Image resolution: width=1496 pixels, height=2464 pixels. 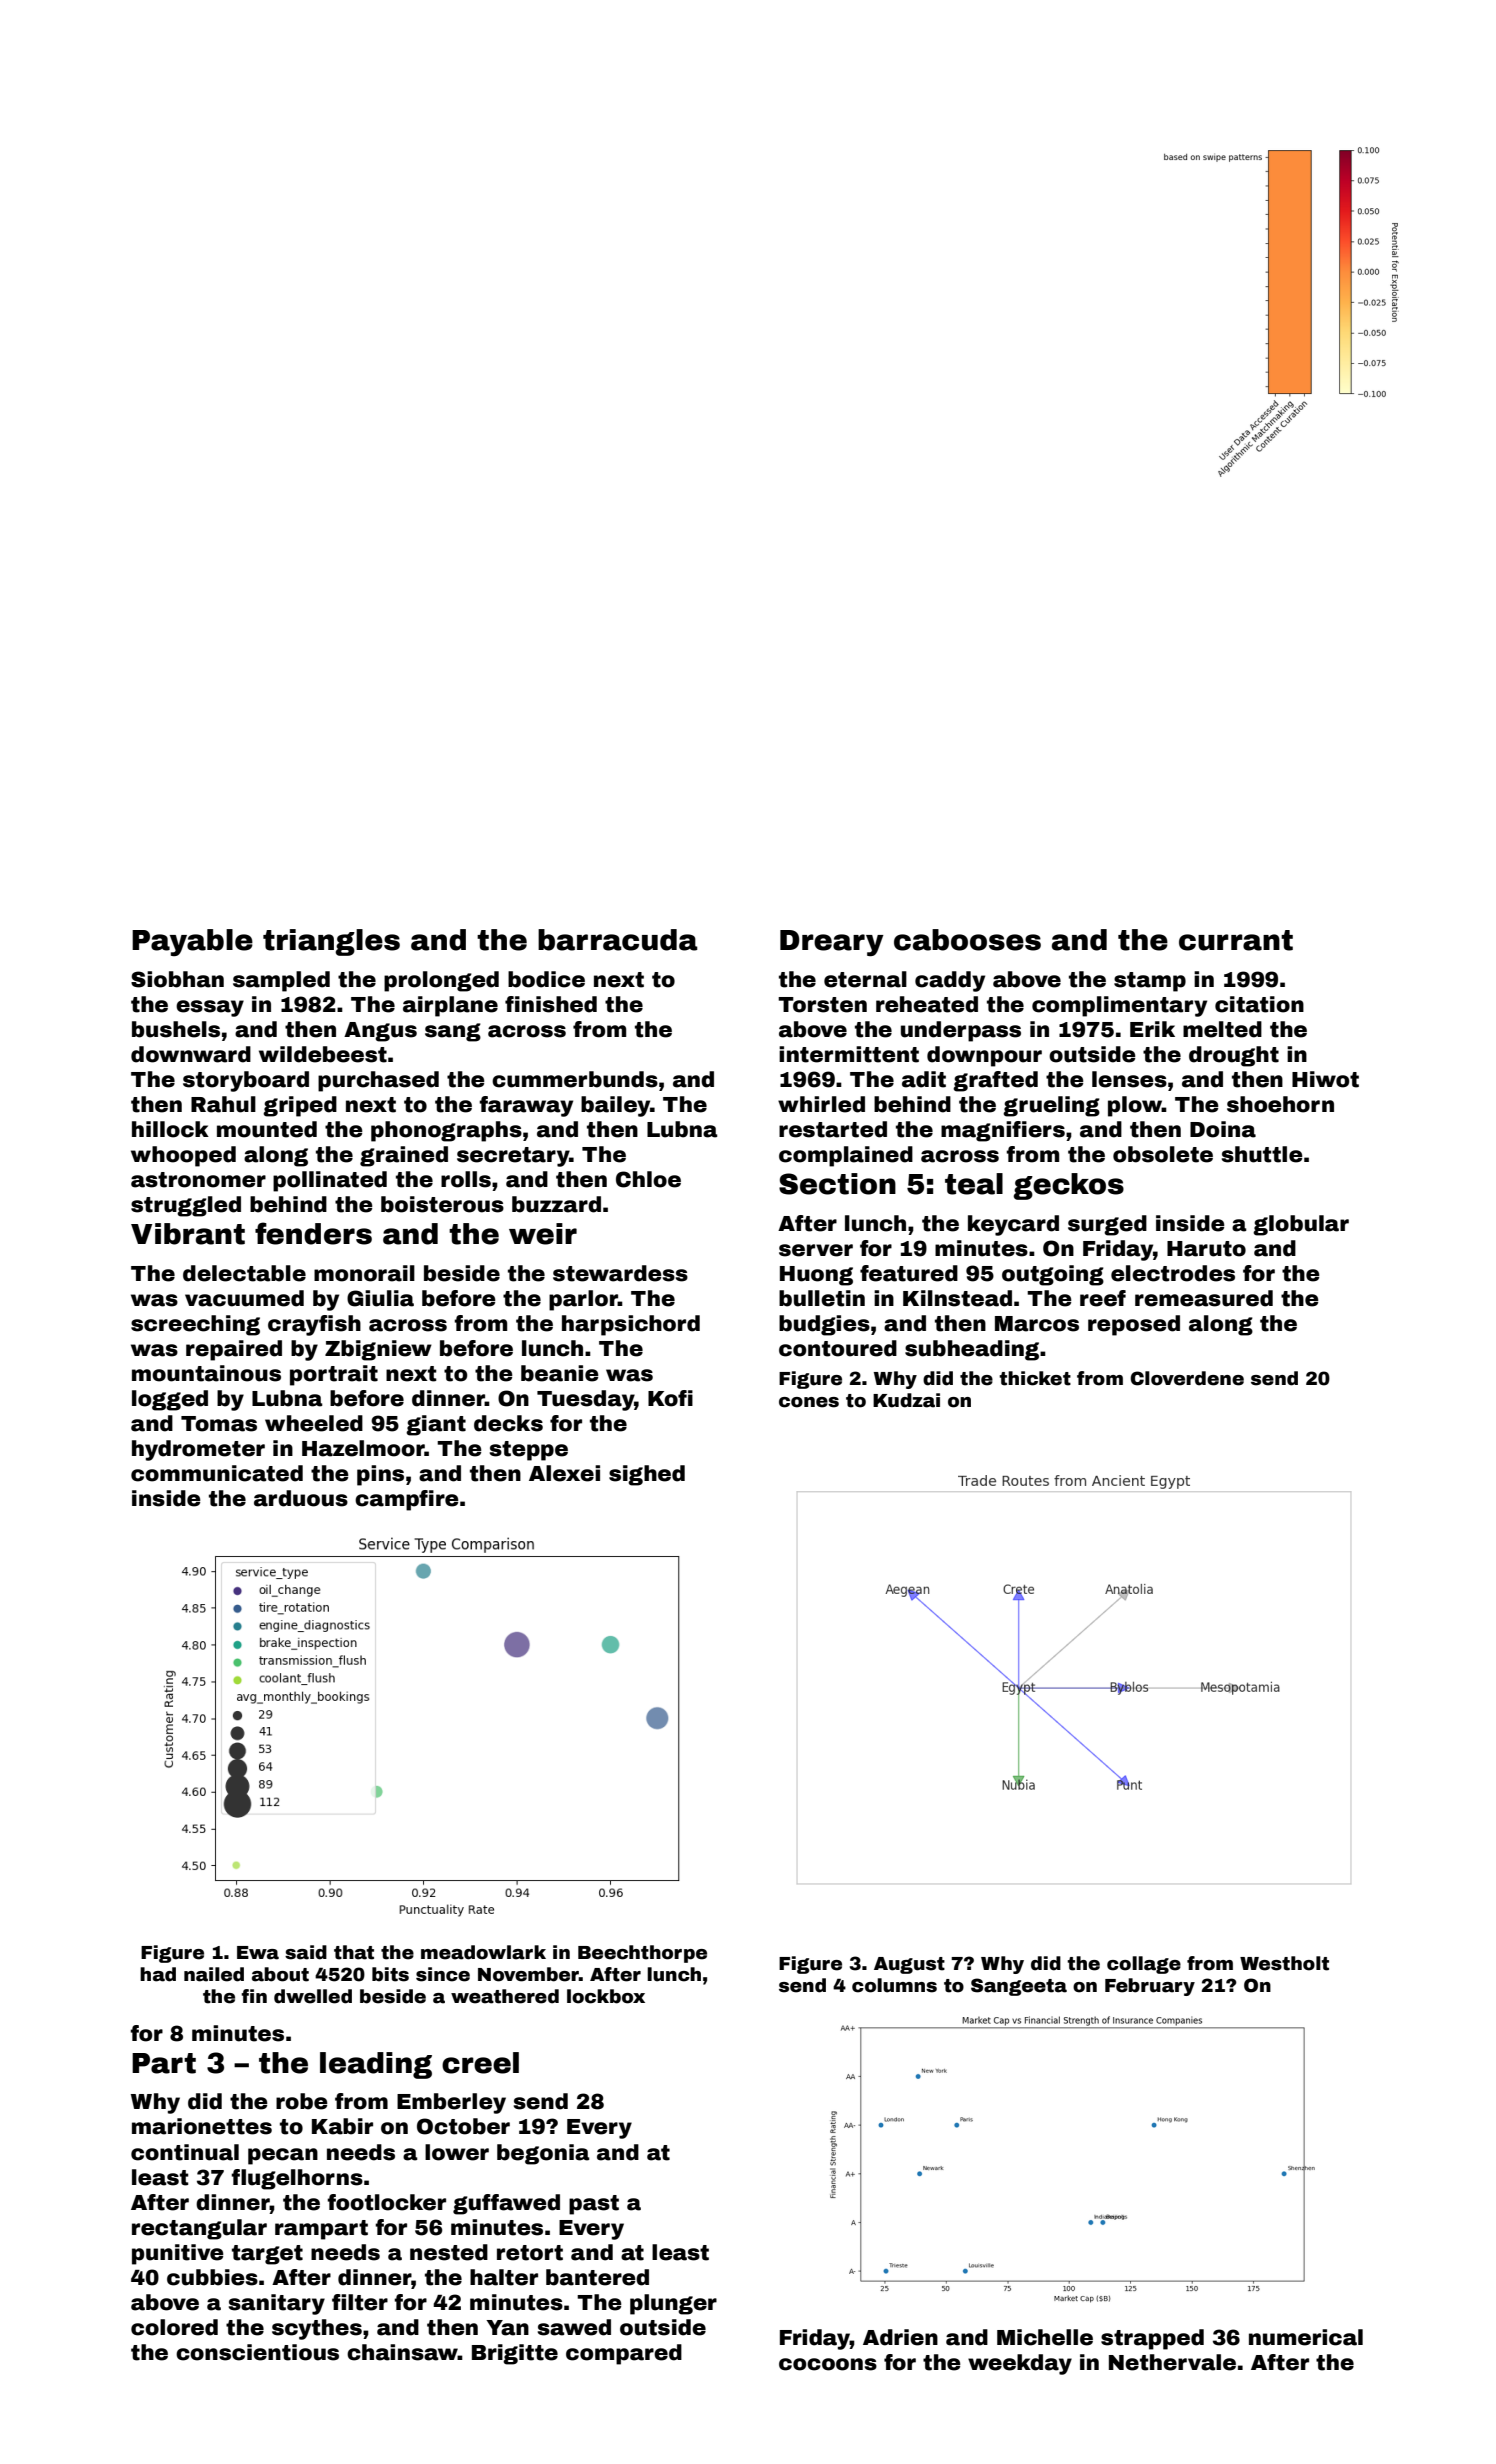 What do you see at coordinates (1035, 1378) in the screenshot?
I see `thicket` at bounding box center [1035, 1378].
